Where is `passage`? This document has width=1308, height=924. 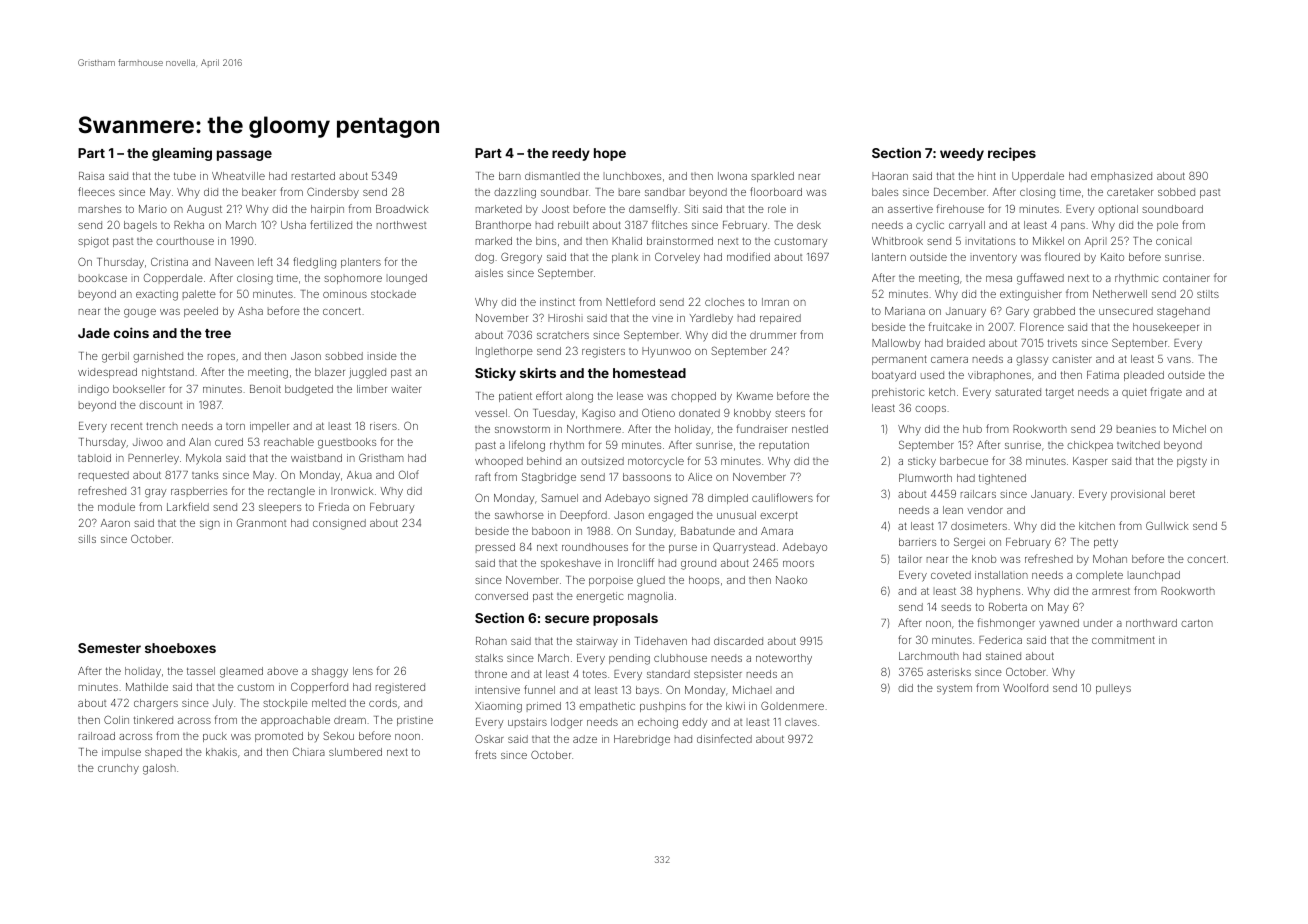
passage is located at coordinates (244, 155).
